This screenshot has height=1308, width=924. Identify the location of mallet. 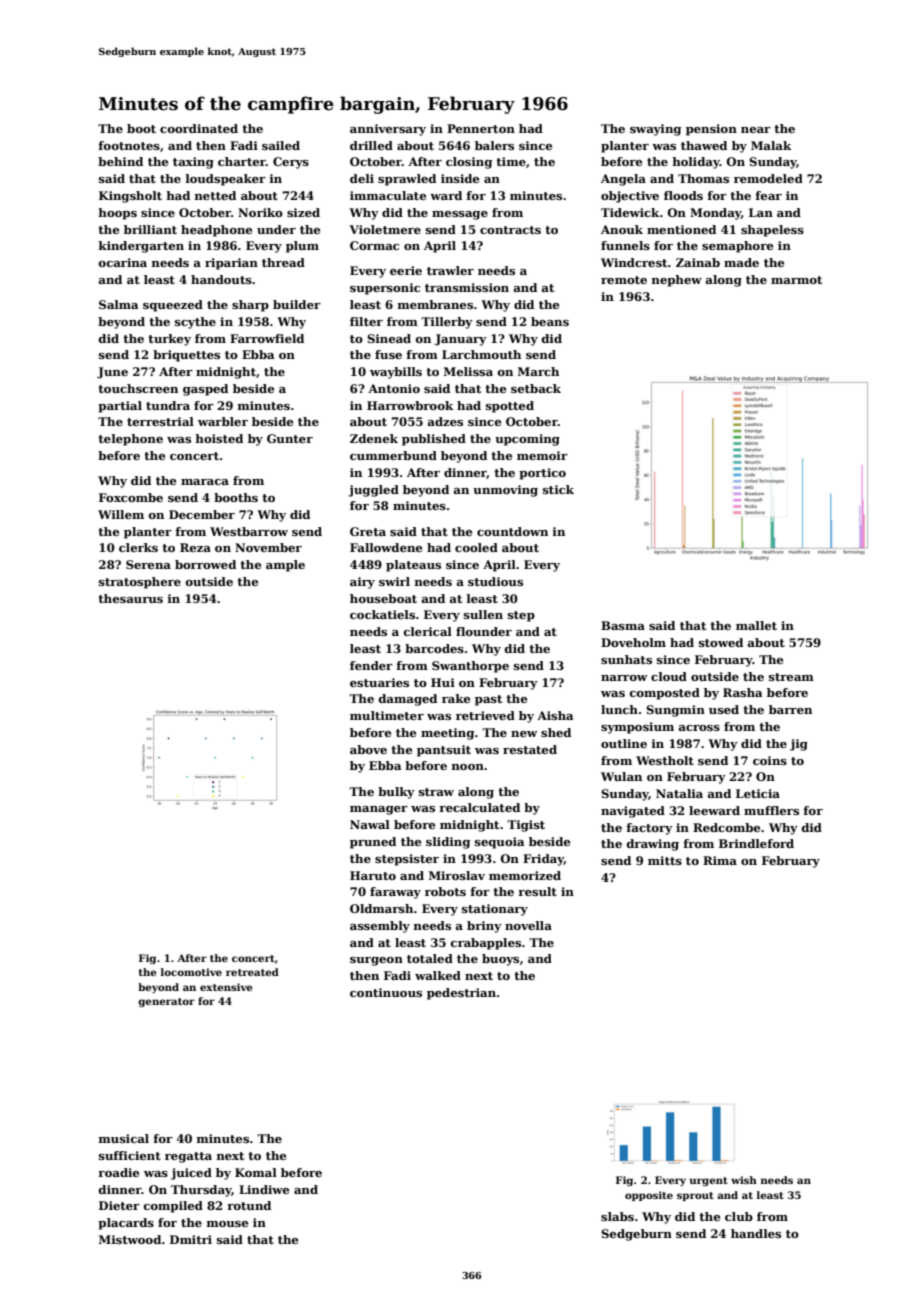
(756, 625).
